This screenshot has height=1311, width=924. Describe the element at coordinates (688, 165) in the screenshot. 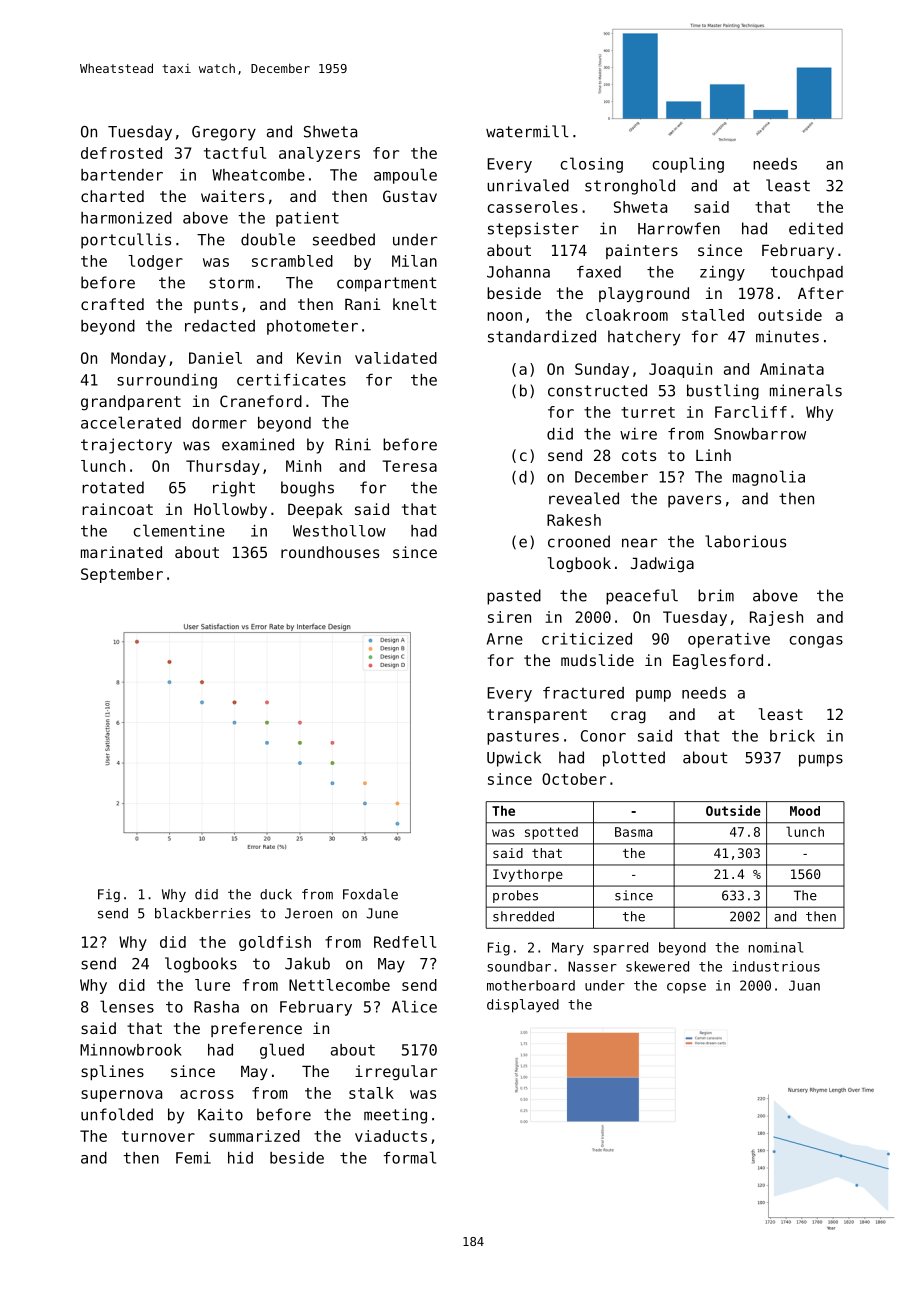

I see `coupling` at that location.
